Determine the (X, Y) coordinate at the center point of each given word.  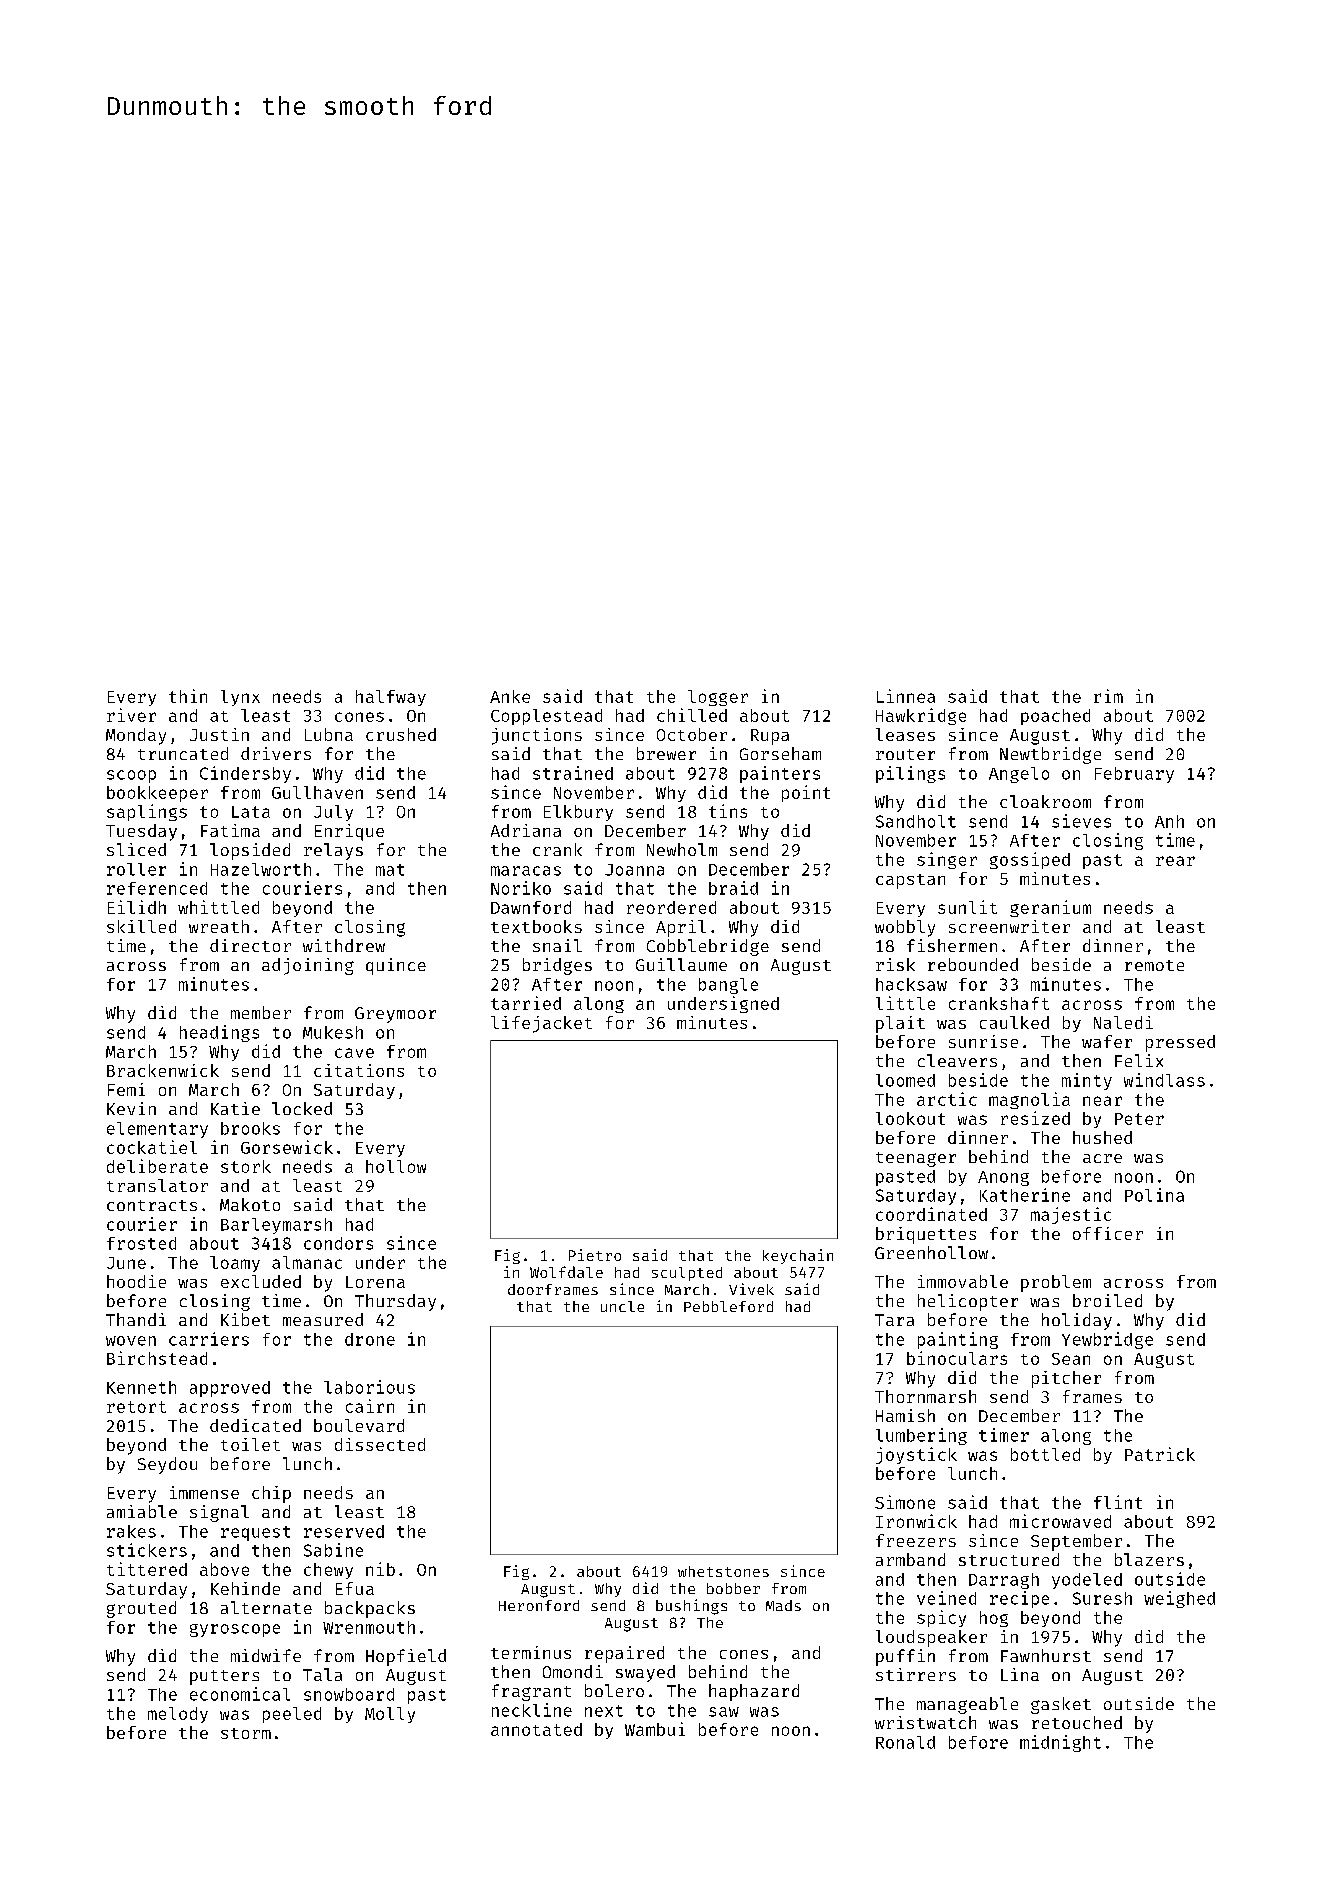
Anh (1169, 821)
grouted (141, 1609)
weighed (1179, 1599)
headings (219, 1033)
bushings (691, 1607)
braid (733, 888)
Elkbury (578, 813)
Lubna (329, 734)
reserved (344, 1531)
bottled (1045, 1454)
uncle (622, 1306)
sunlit (967, 907)
